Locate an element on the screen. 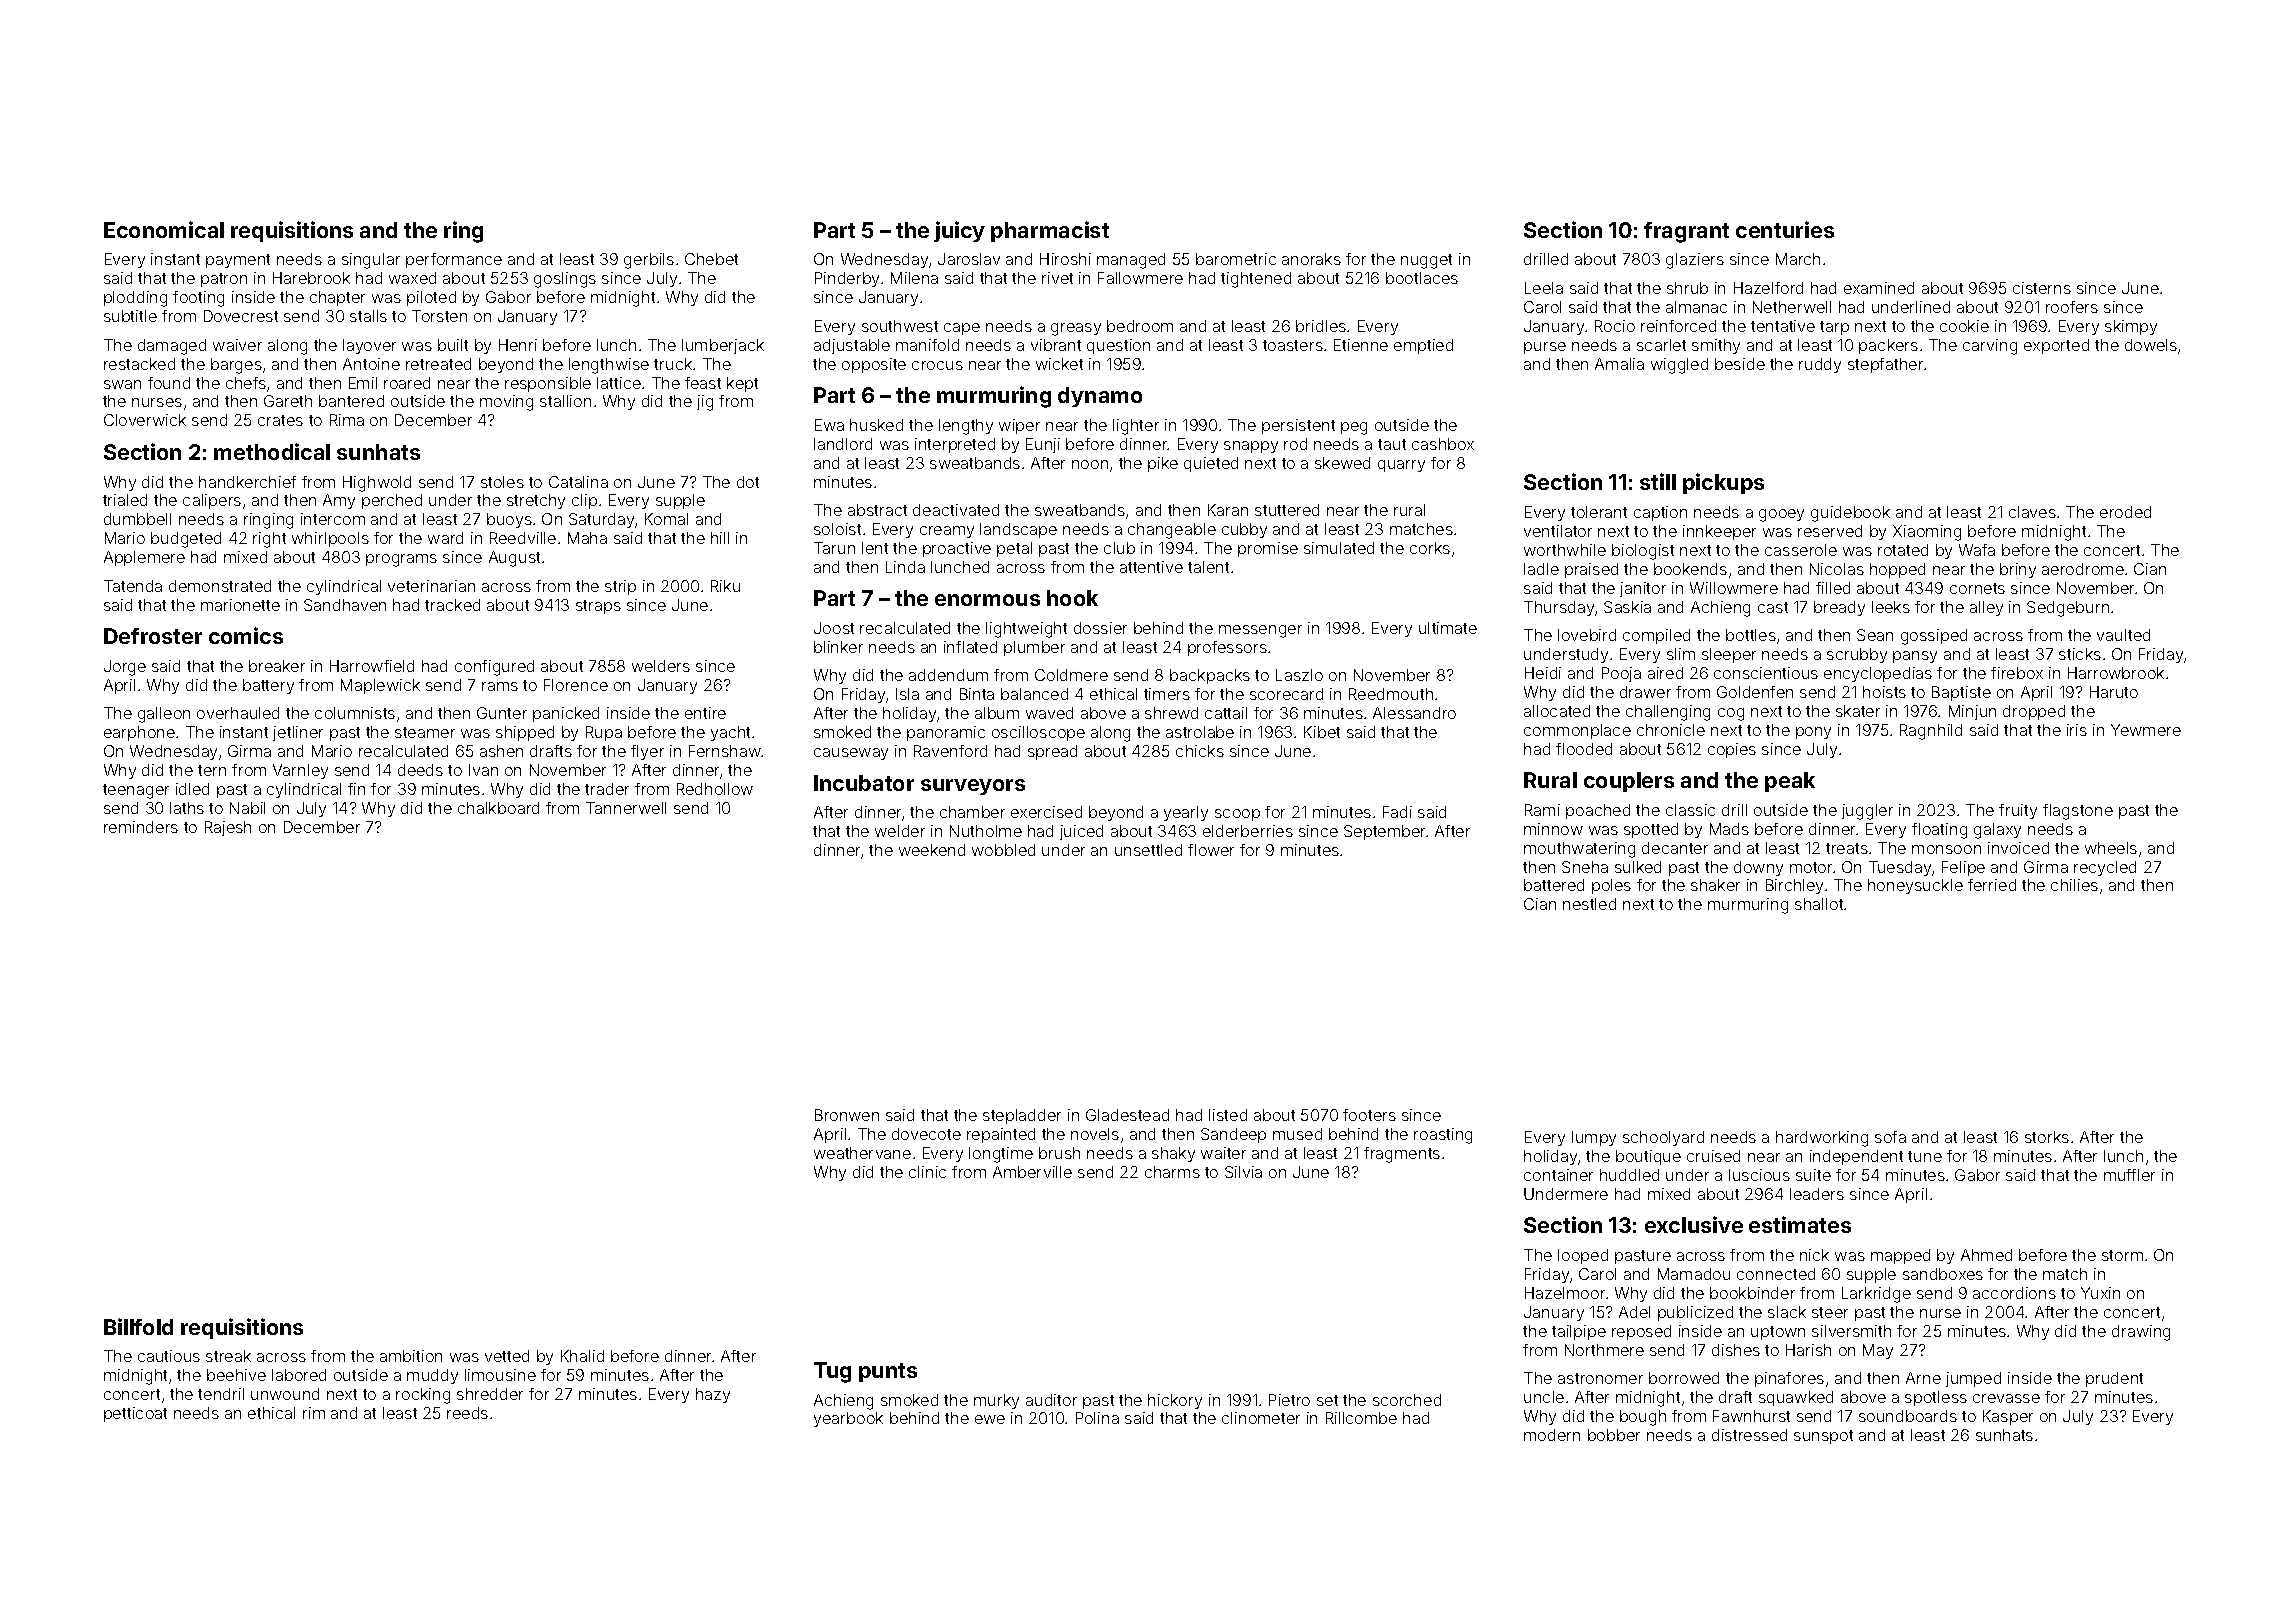 The width and height of the screenshot is (2292, 1620). Billfold is located at coordinates (138, 1326).
